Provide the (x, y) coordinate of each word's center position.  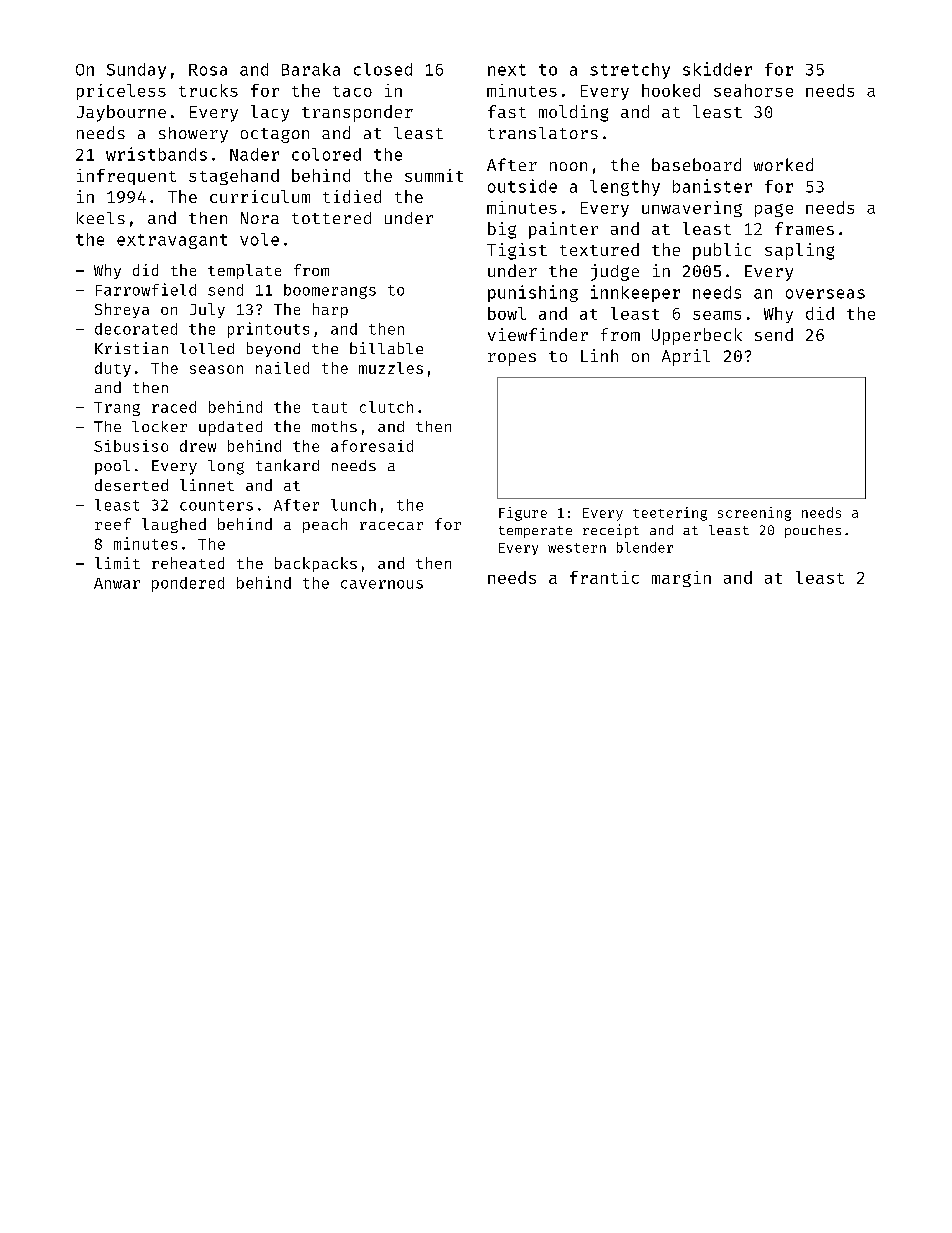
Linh (599, 355)
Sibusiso (131, 446)
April (686, 357)
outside (522, 186)
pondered (188, 584)
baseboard (696, 164)
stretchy (630, 71)
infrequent (126, 177)
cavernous (382, 584)
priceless (121, 92)
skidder (717, 69)
